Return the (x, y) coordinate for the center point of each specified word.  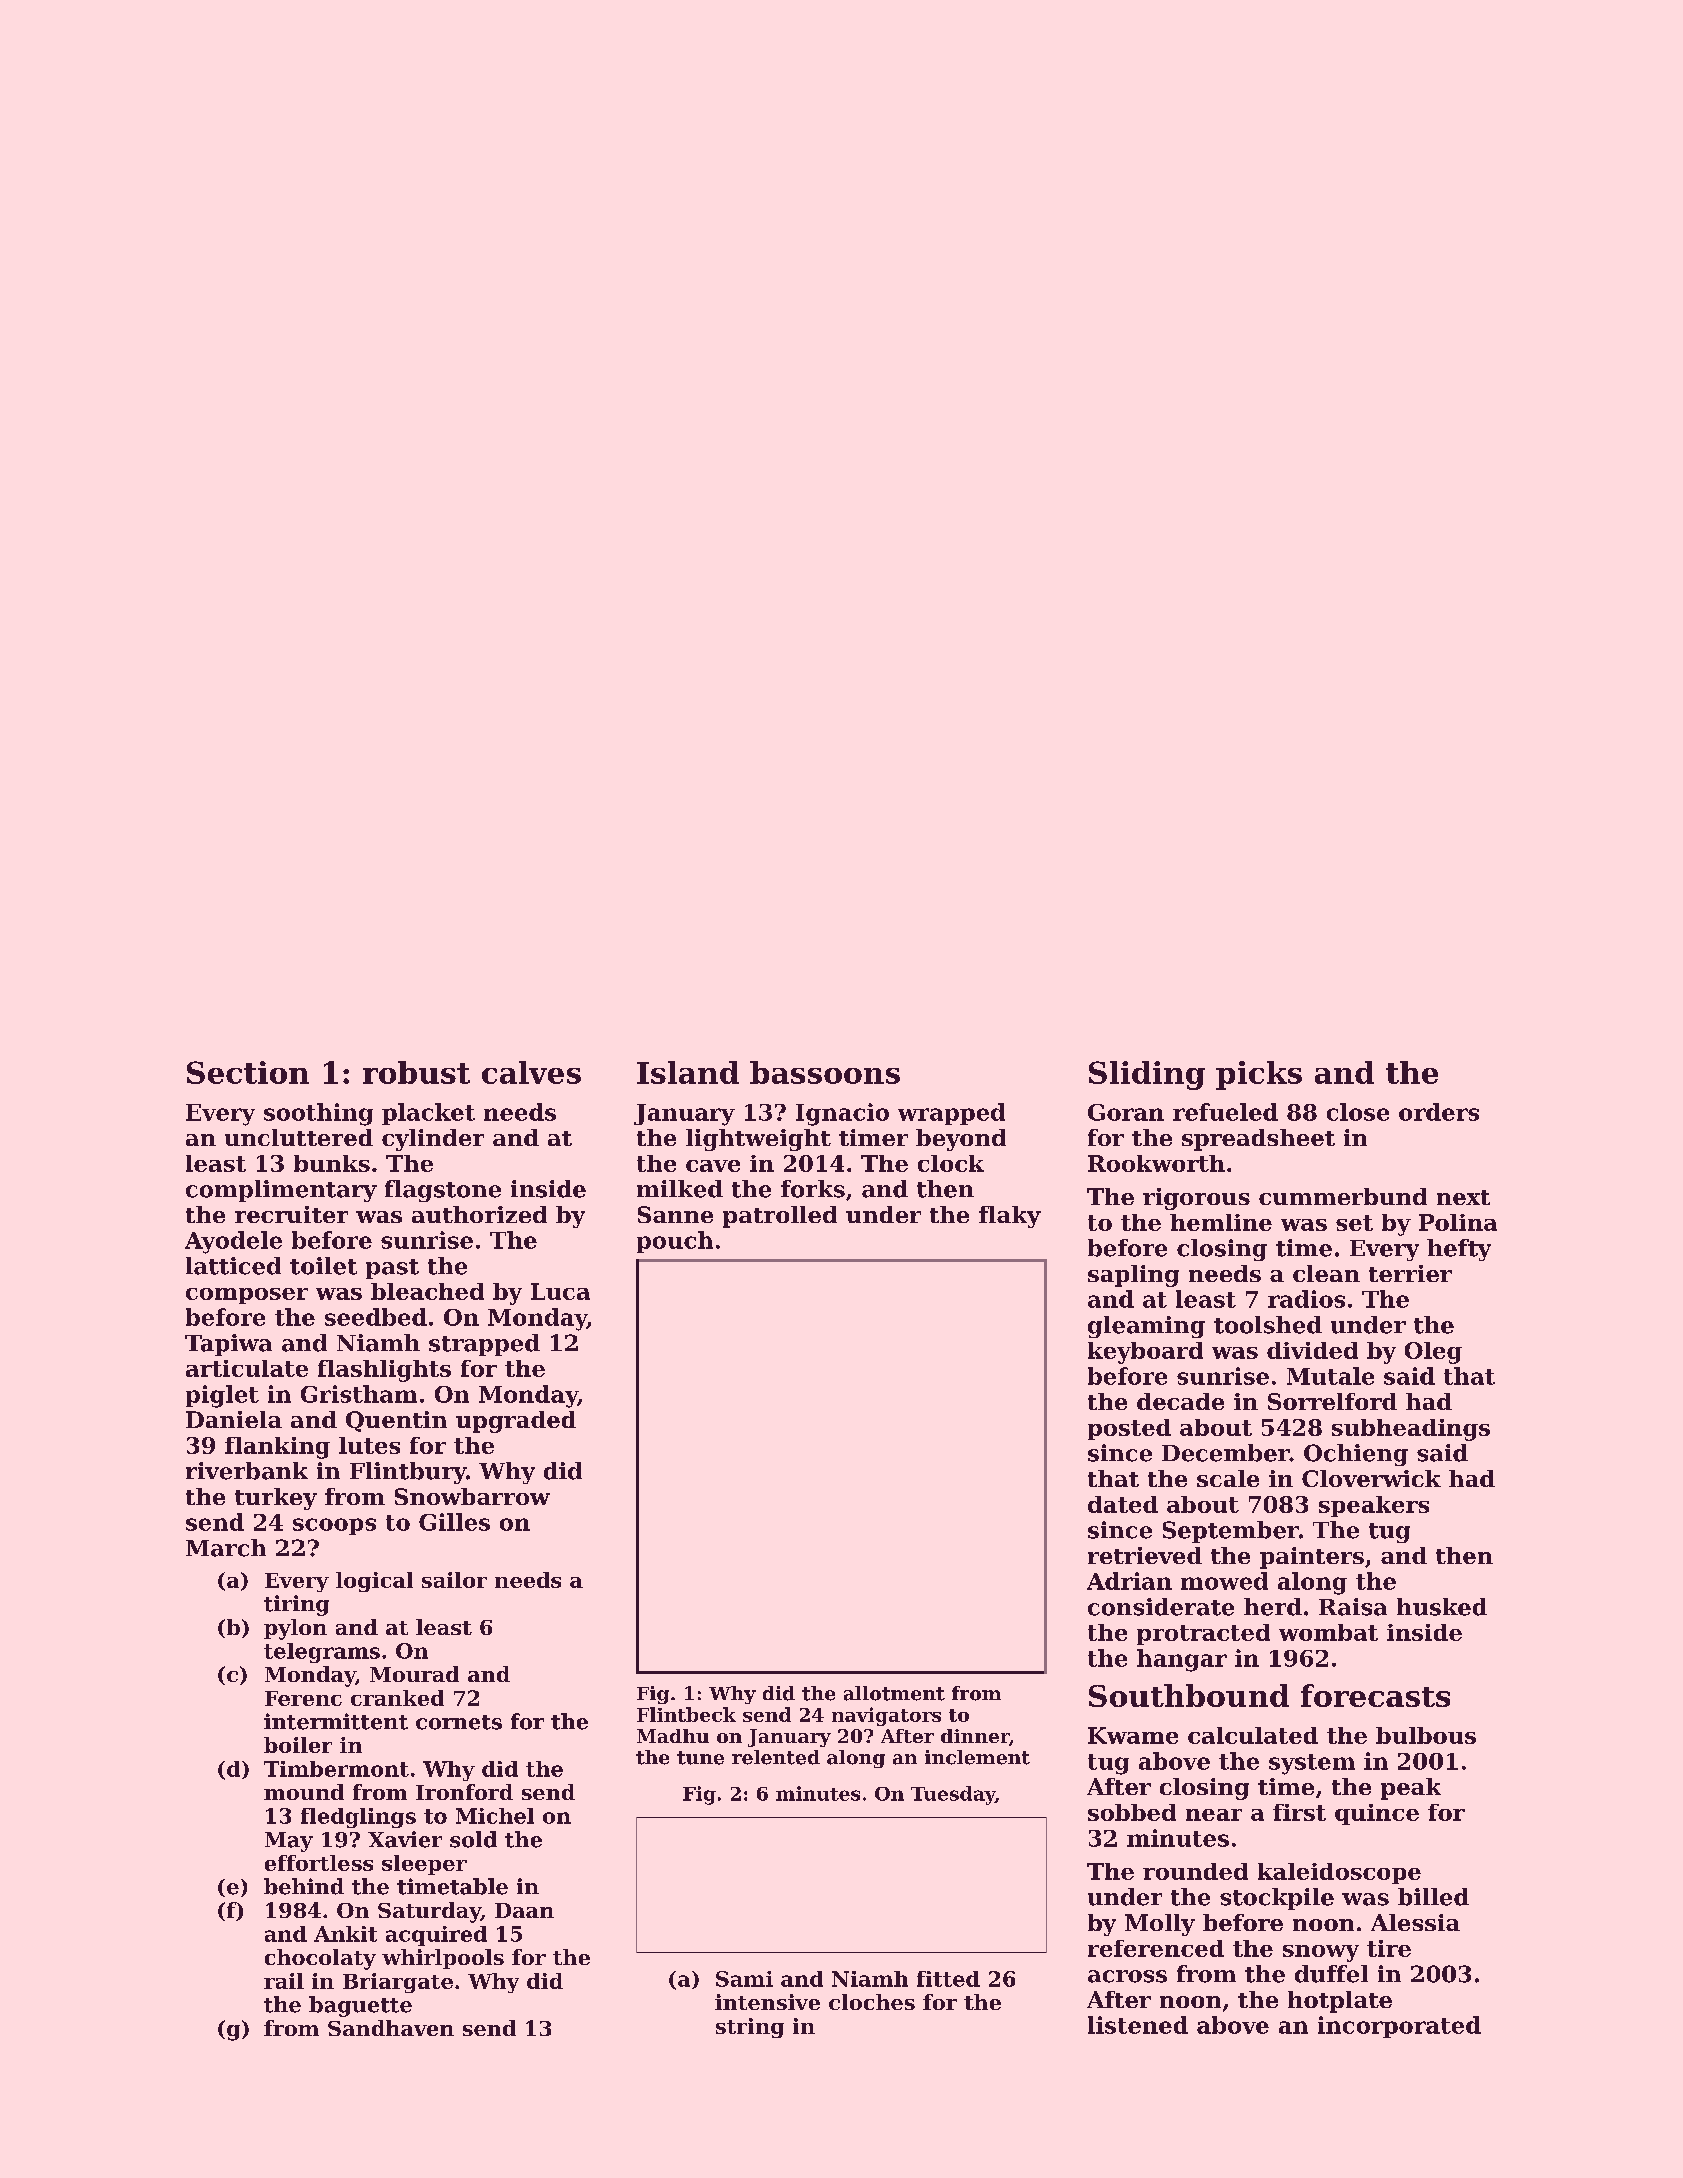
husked (1442, 1607)
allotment (894, 1693)
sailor (454, 1580)
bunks (332, 1163)
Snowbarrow (472, 1496)
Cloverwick (1371, 1478)
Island (688, 1072)
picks (1259, 1075)
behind (304, 1886)
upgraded (516, 1422)
